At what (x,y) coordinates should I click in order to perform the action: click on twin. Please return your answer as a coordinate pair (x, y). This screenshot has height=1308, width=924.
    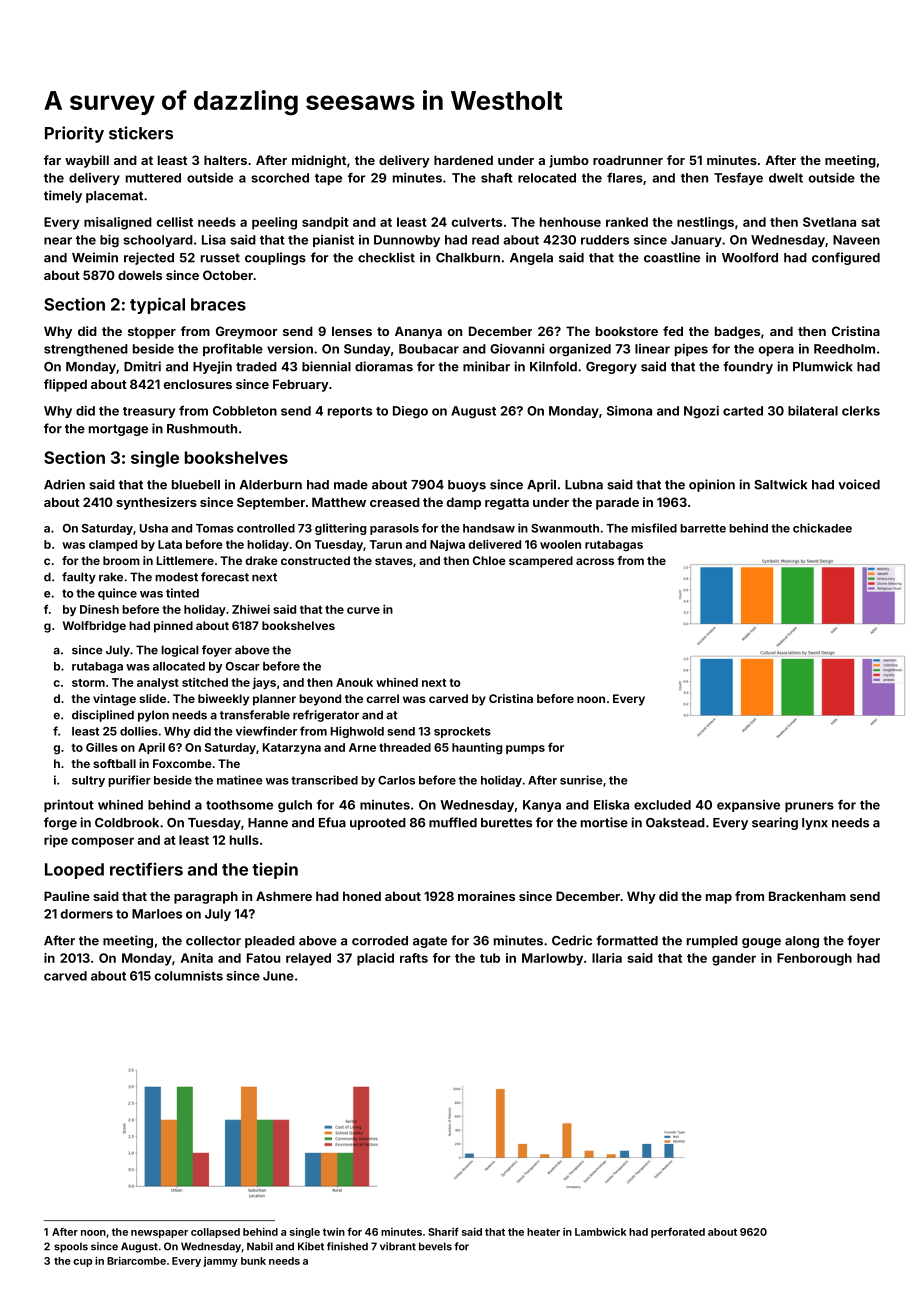
    Looking at the image, I should click on (334, 1232).
